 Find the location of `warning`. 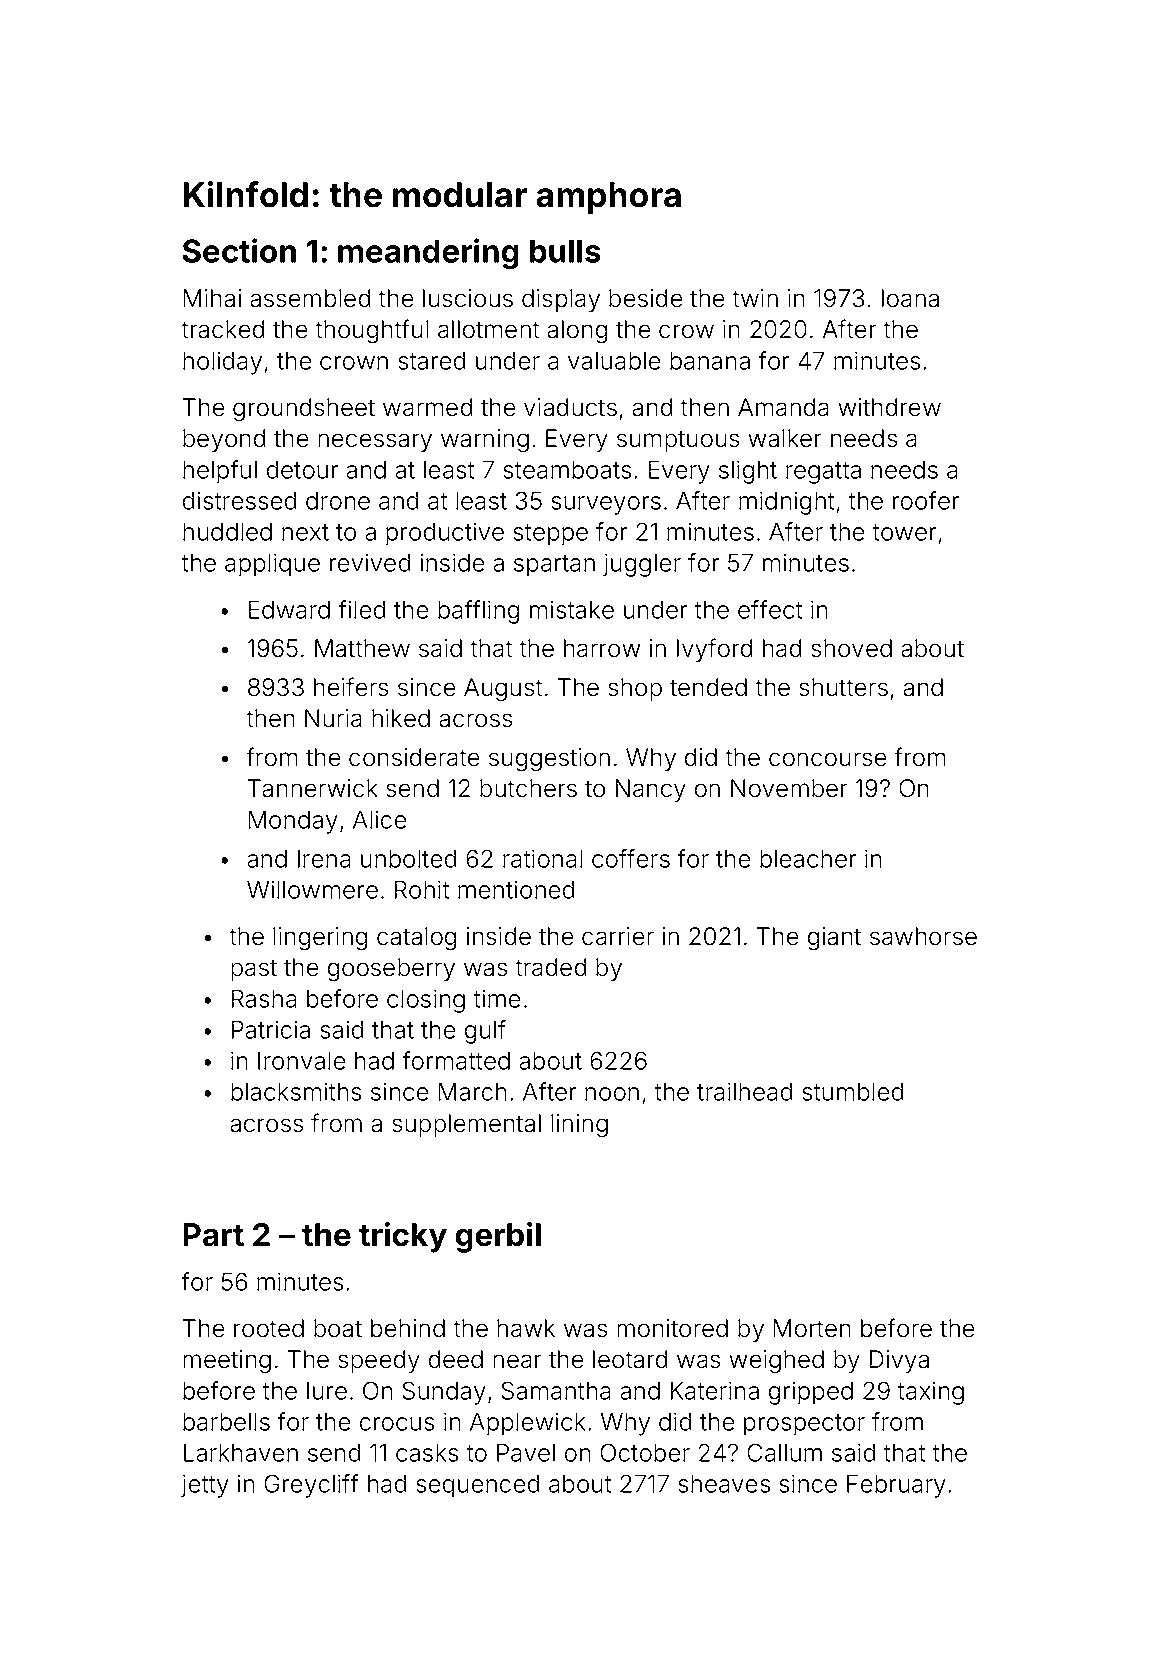

warning is located at coordinates (485, 441).
